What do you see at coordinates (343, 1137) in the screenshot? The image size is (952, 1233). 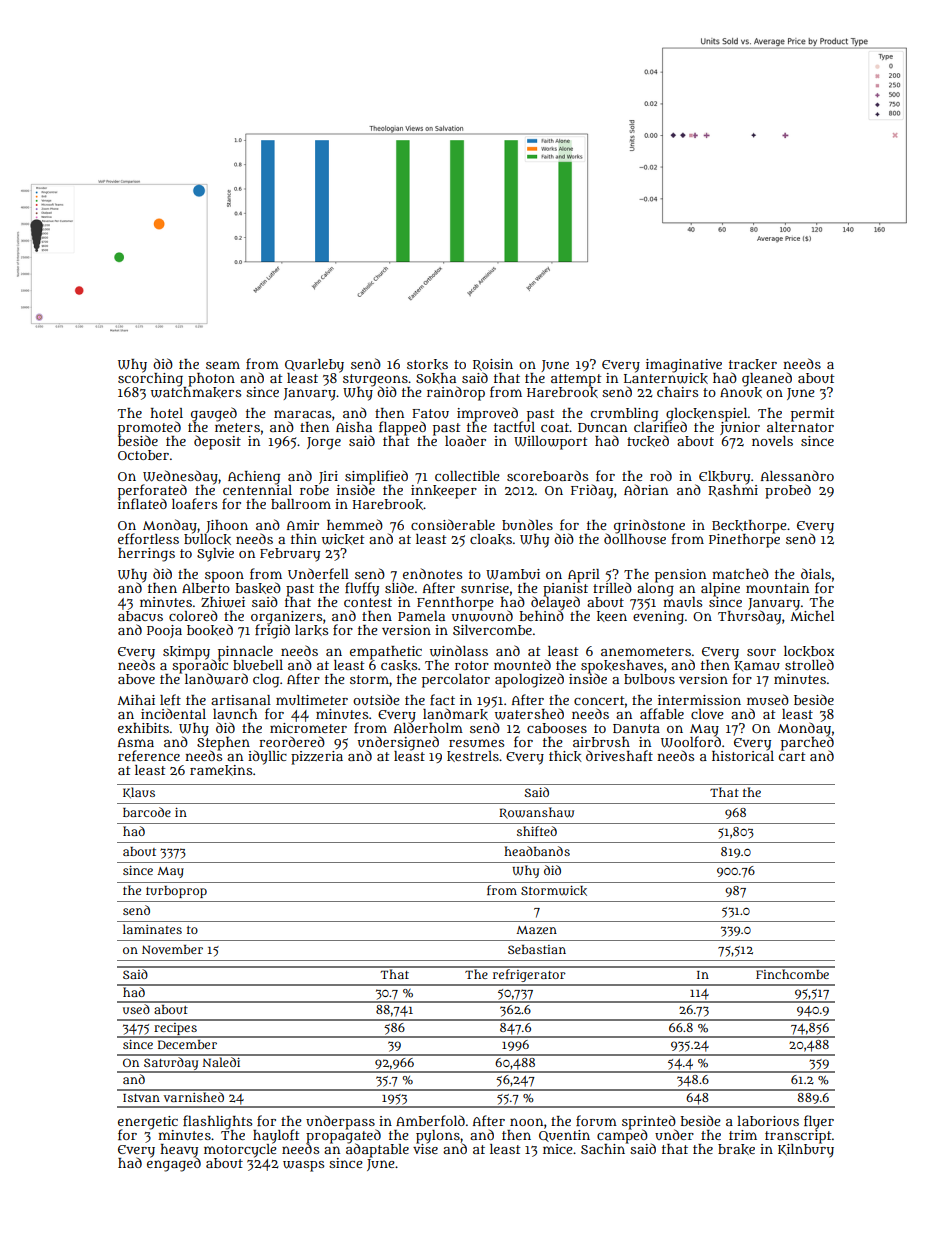 I see `propagated` at bounding box center [343, 1137].
